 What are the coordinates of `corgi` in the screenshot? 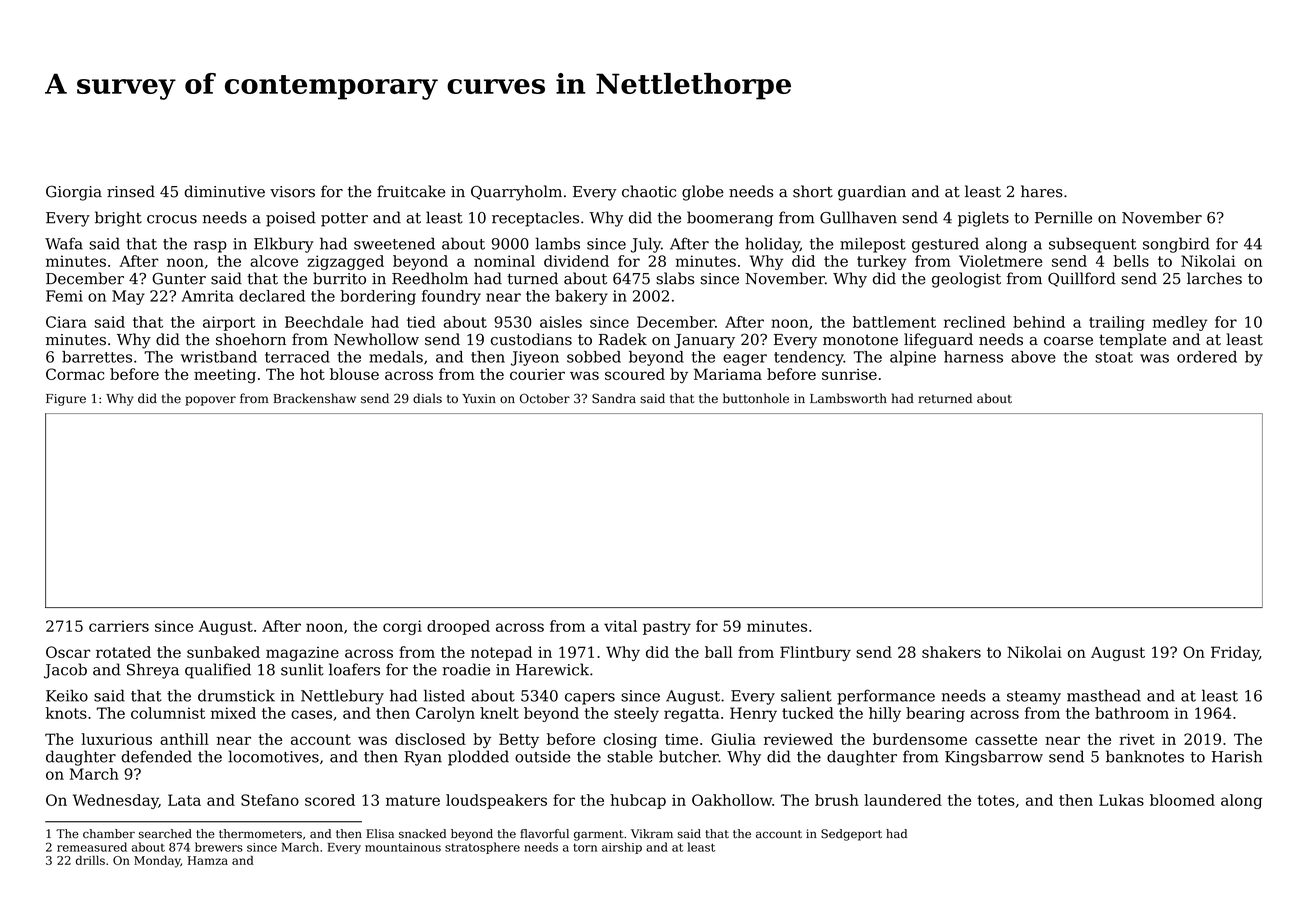 It's located at (402, 627).
